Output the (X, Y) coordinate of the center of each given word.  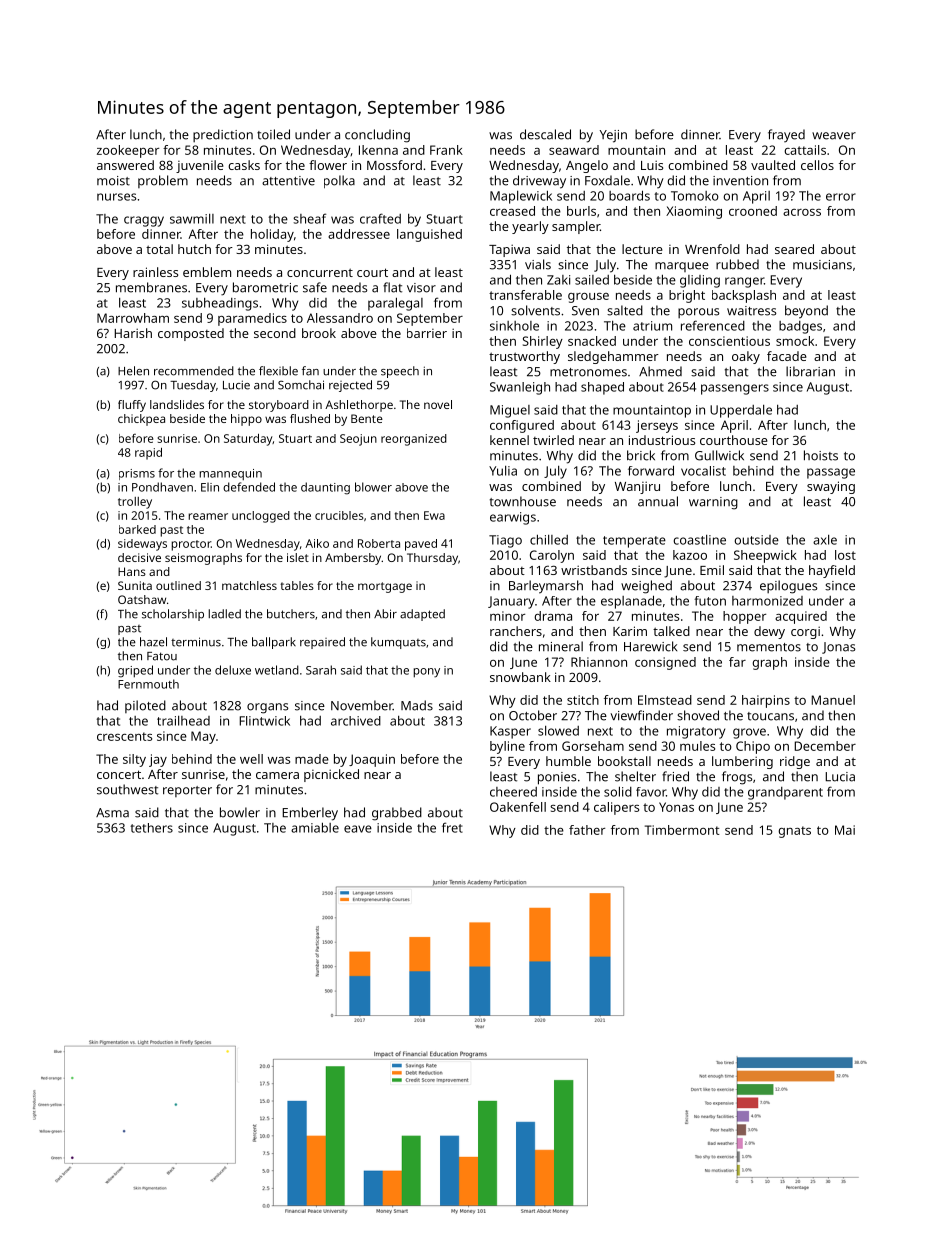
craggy (144, 221)
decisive (139, 557)
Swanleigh (520, 388)
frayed (786, 136)
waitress (751, 311)
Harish (133, 333)
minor (507, 616)
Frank (446, 150)
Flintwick (264, 721)
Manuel (833, 700)
